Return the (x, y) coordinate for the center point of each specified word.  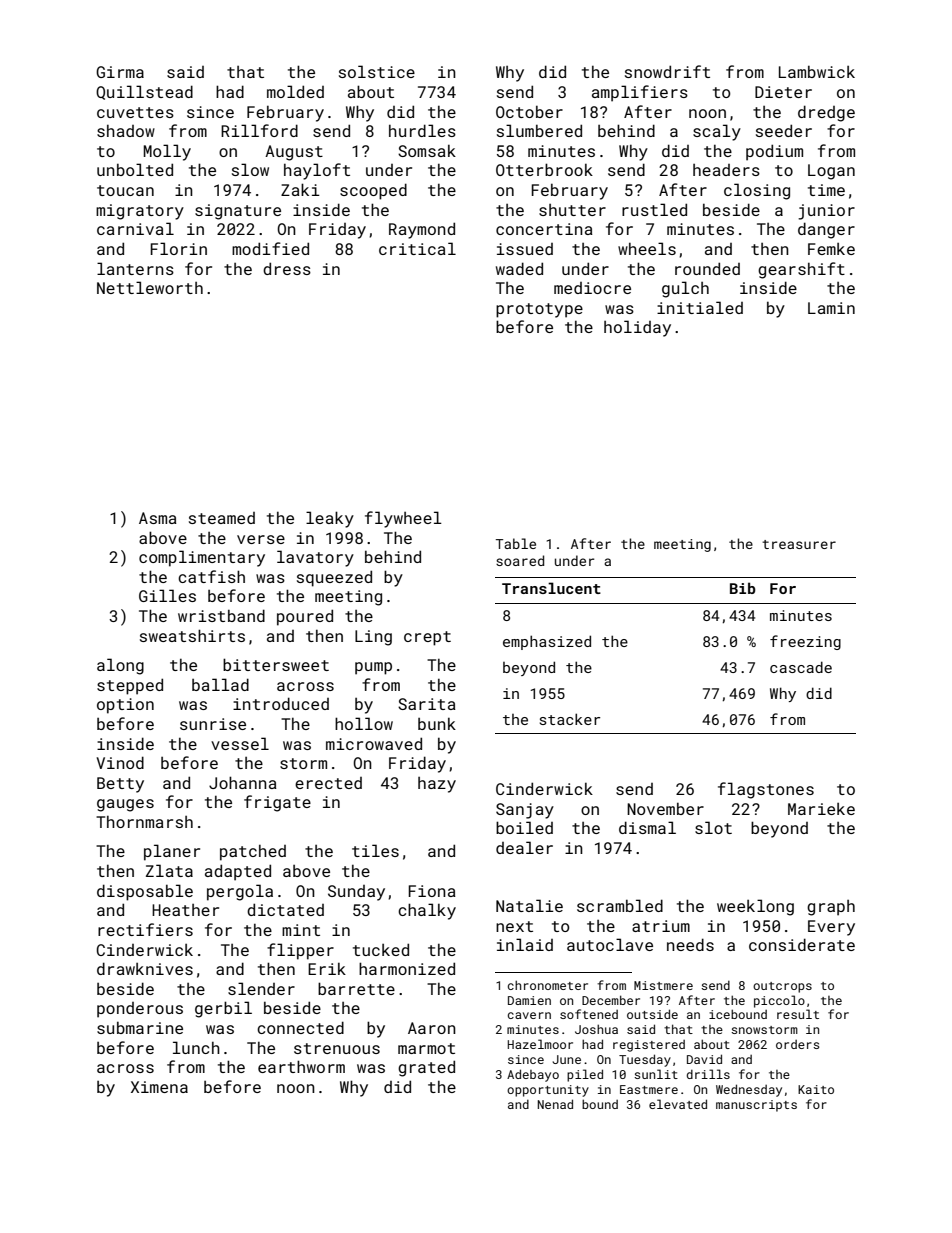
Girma (120, 72)
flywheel (403, 519)
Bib (743, 588)
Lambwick (817, 72)
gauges (125, 805)
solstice (377, 71)
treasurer (799, 544)
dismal (647, 827)
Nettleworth (150, 287)
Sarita (427, 704)
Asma (158, 518)
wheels (647, 248)
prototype (539, 310)
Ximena (159, 1087)
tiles (375, 850)
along (120, 666)
